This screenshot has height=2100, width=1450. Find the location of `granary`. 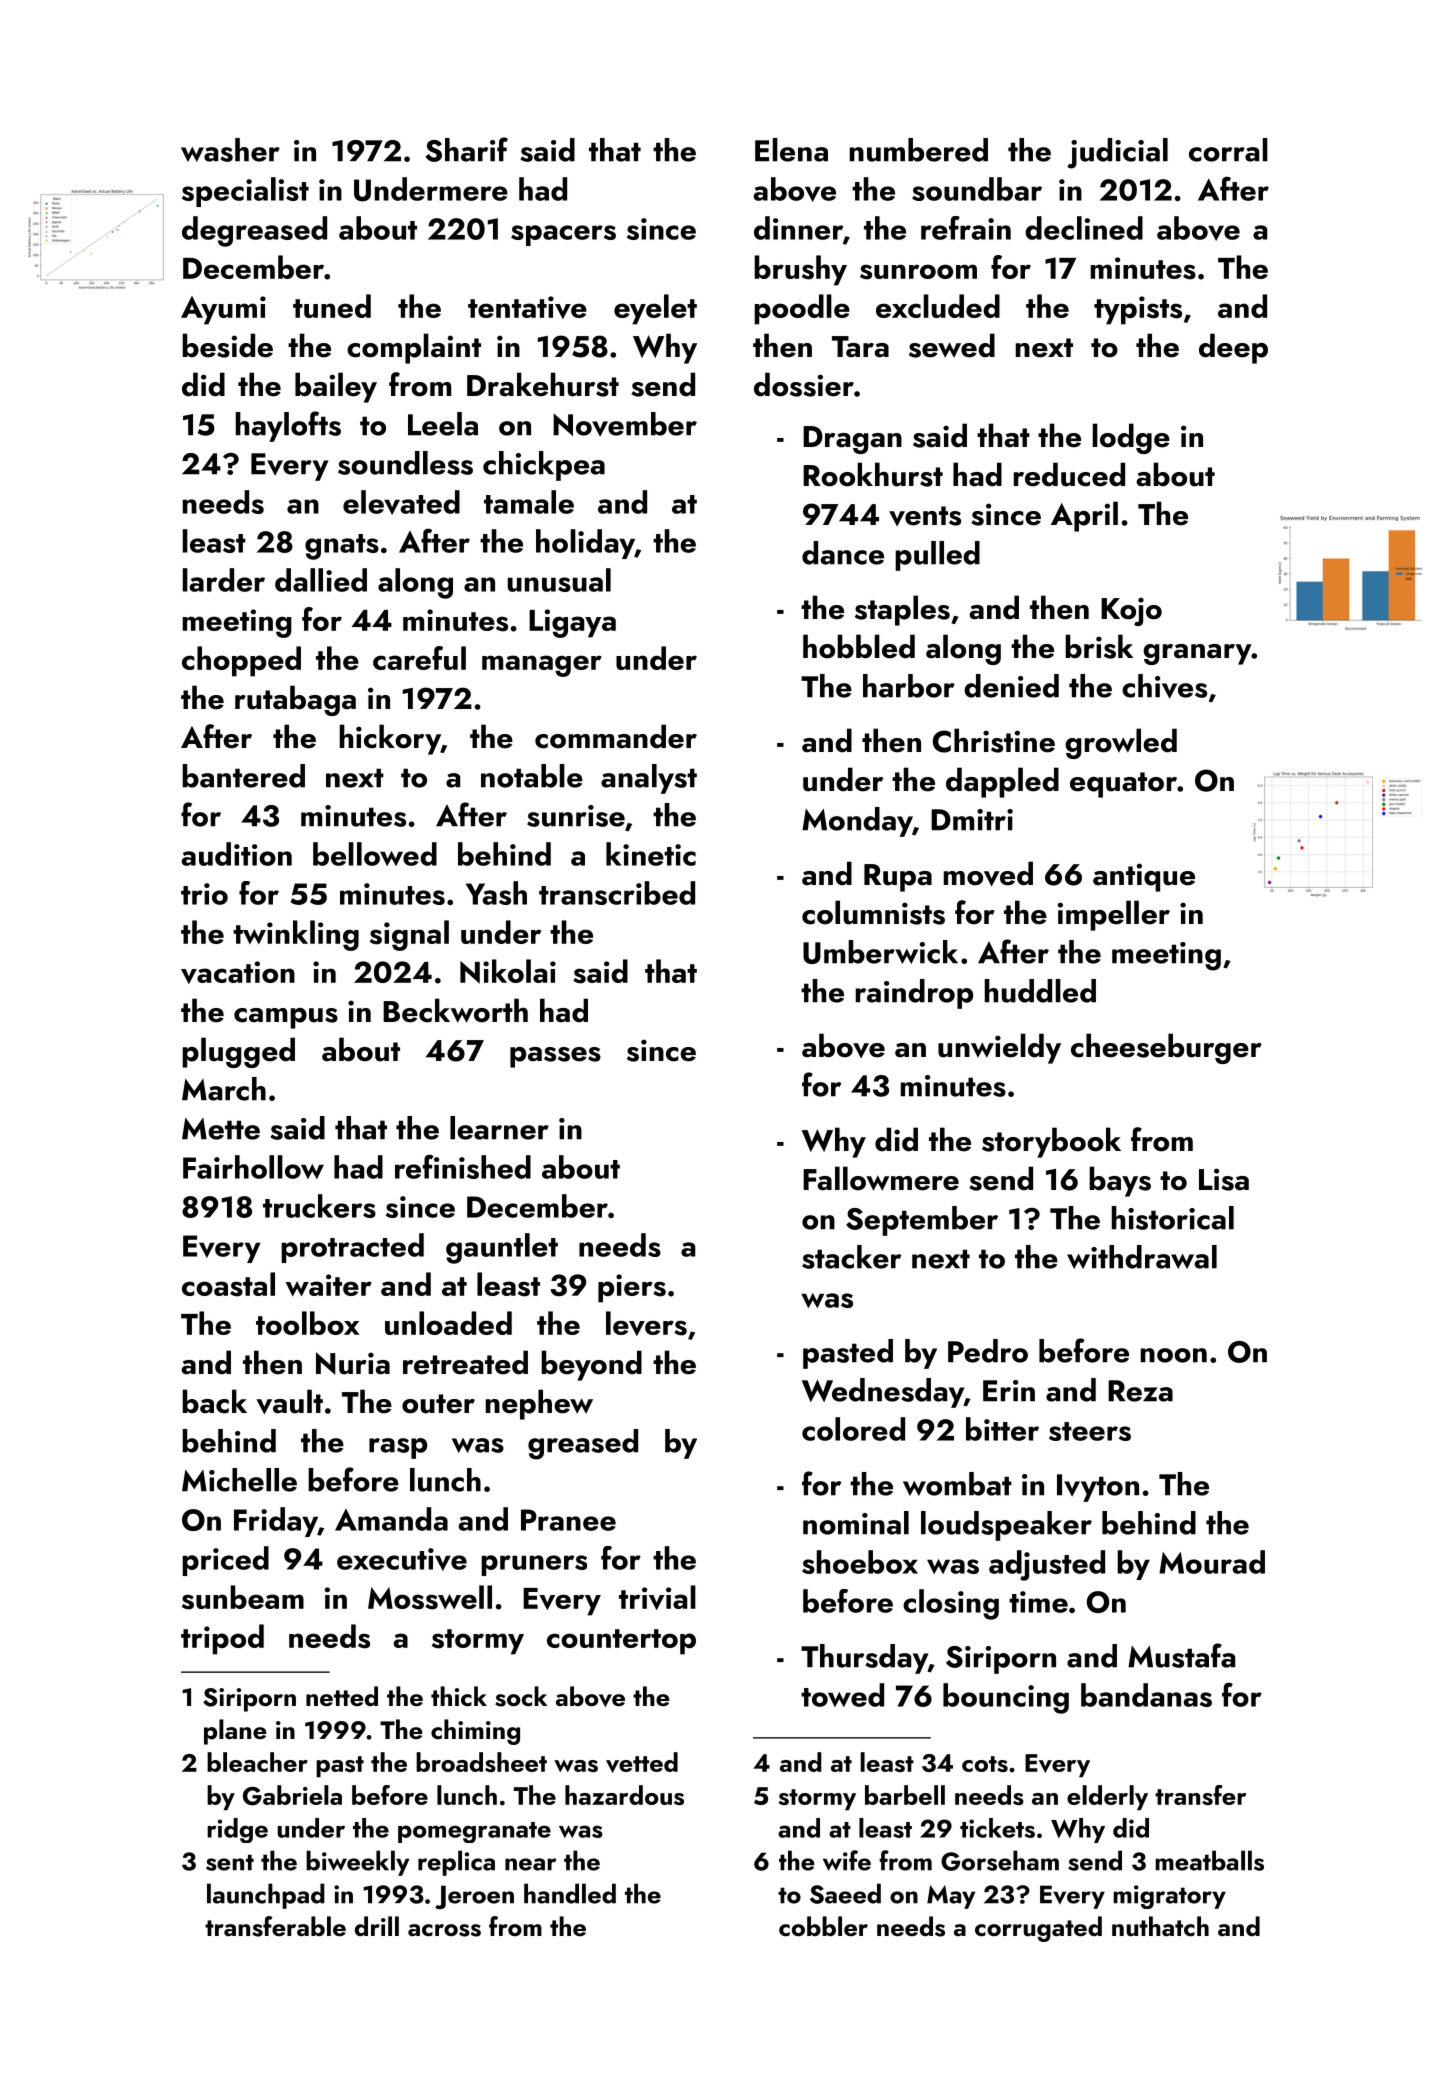

granary is located at coordinates (1197, 654).
